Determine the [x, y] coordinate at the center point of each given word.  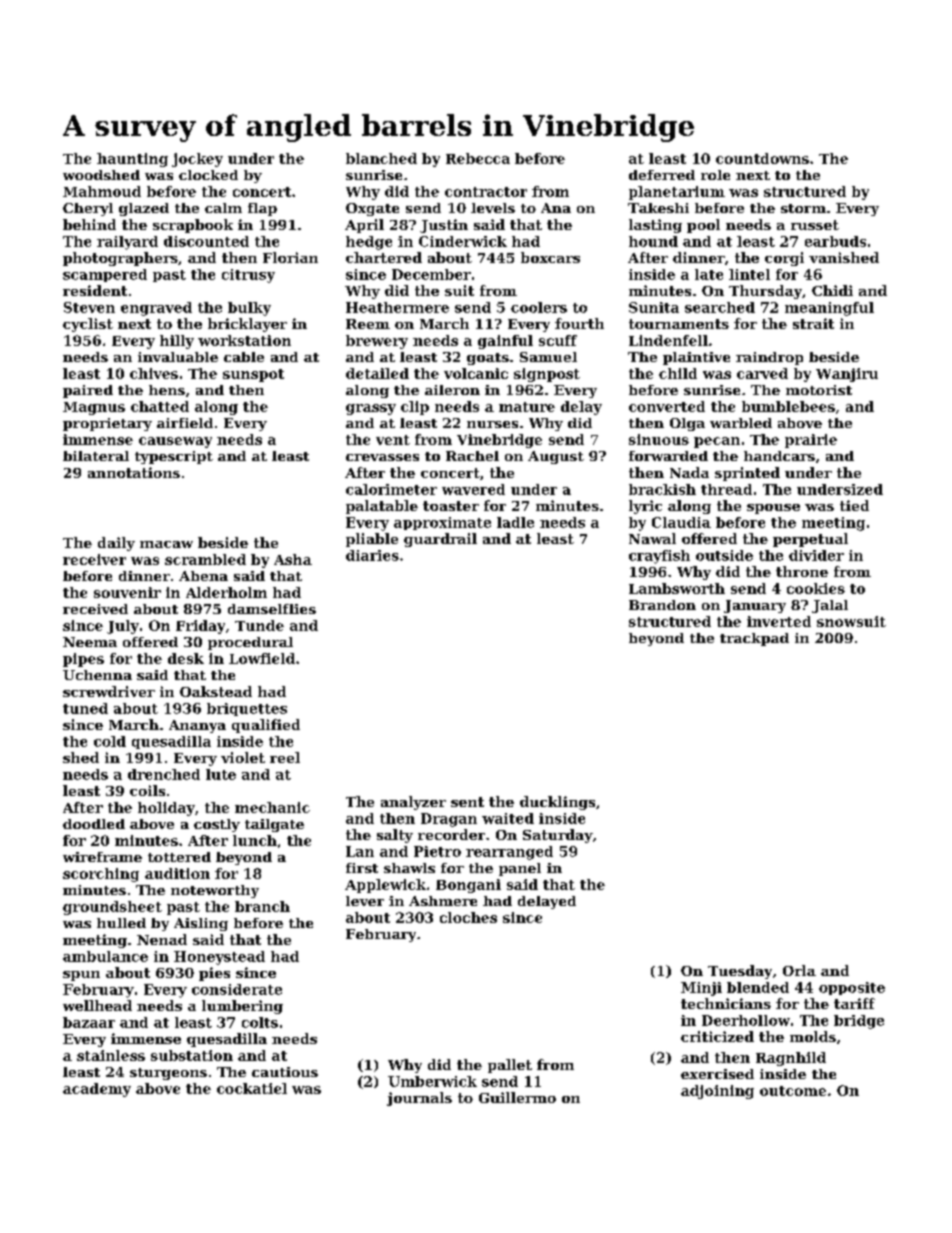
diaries [372, 555]
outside [724, 555]
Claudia [681, 522]
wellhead [97, 1005]
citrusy [248, 276]
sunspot [253, 375]
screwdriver [109, 691]
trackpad [754, 639]
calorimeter [391, 489]
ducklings [557, 803]
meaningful [829, 309]
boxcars [550, 257]
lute [221, 774]
